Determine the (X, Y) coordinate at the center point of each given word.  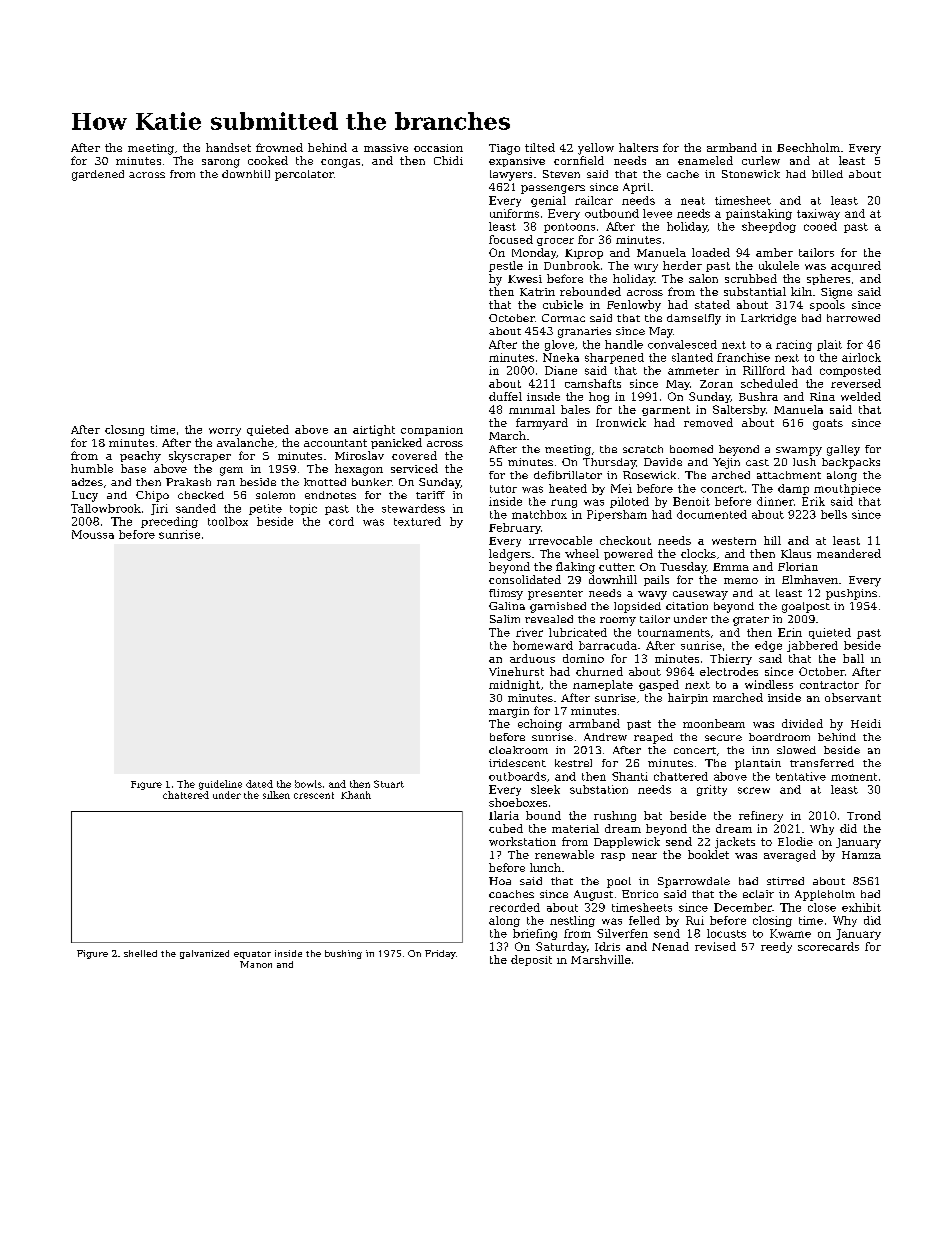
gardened (98, 175)
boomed (691, 449)
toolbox (228, 521)
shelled (140, 953)
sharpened (614, 358)
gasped (659, 685)
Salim (505, 619)
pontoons (569, 228)
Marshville (601, 959)
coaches (511, 894)
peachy (140, 457)
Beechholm (808, 147)
